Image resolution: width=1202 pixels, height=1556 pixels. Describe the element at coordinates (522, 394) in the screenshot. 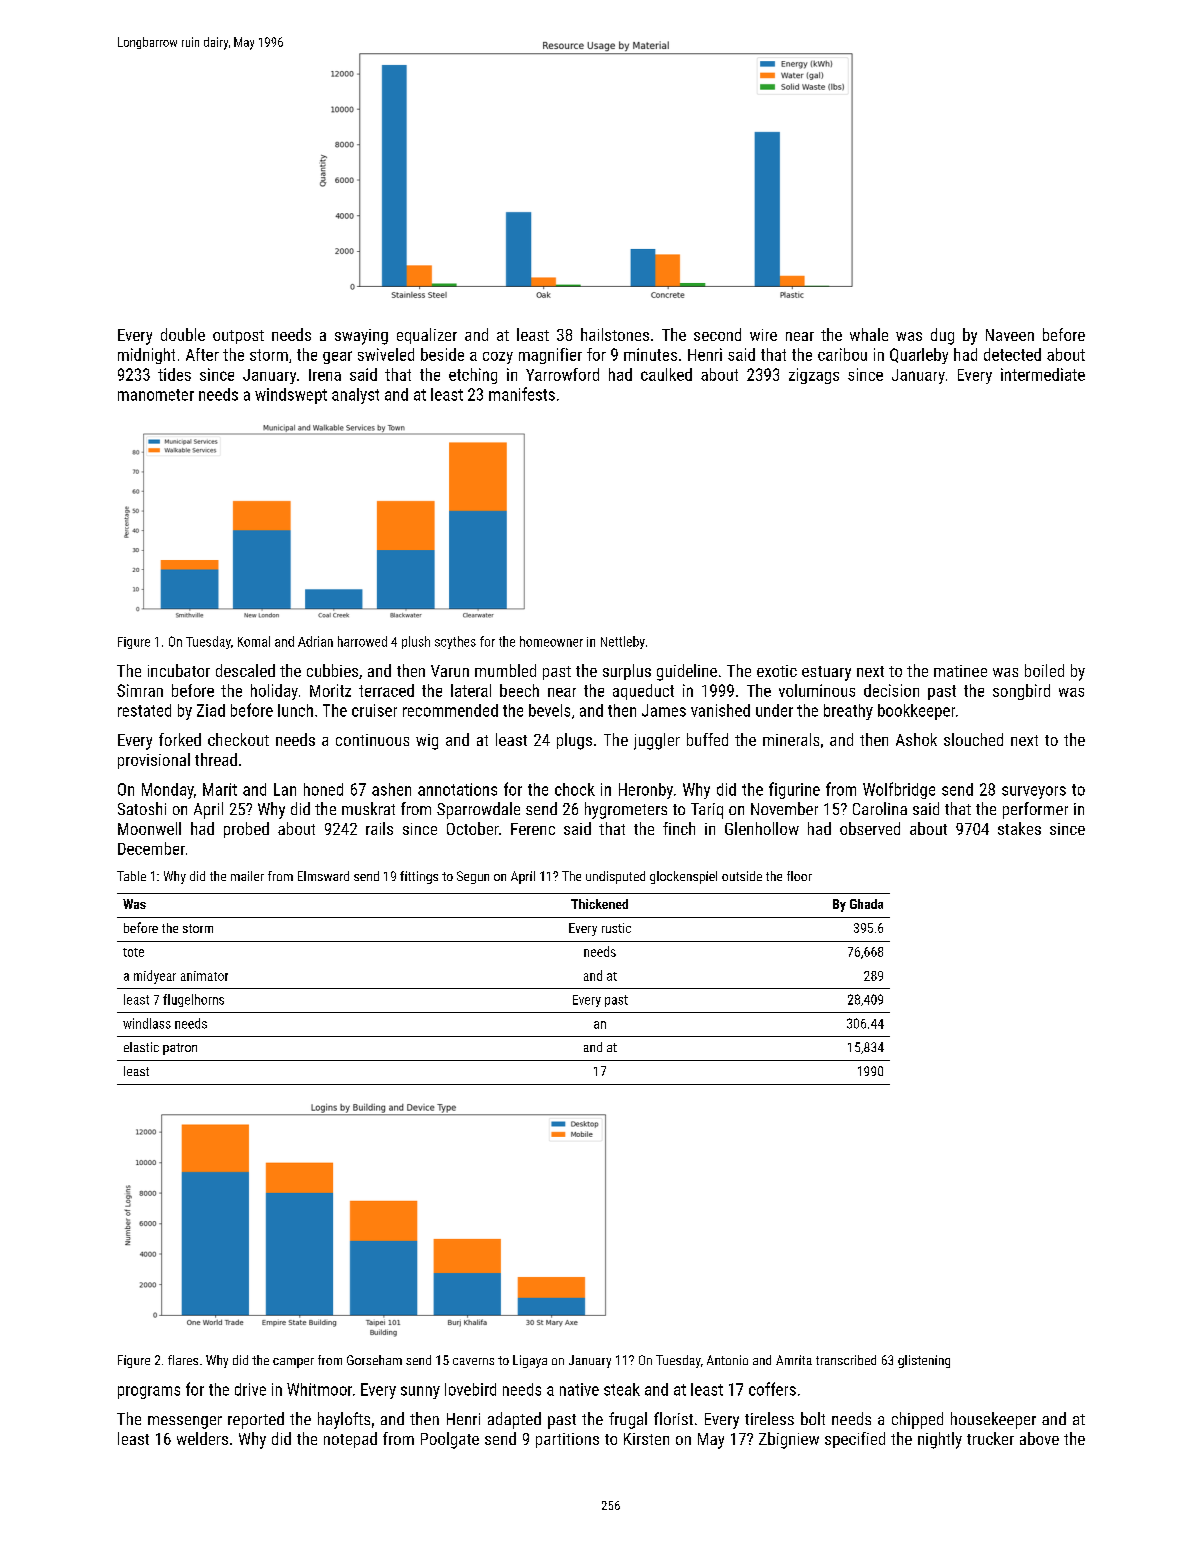

I see `manifests` at that location.
